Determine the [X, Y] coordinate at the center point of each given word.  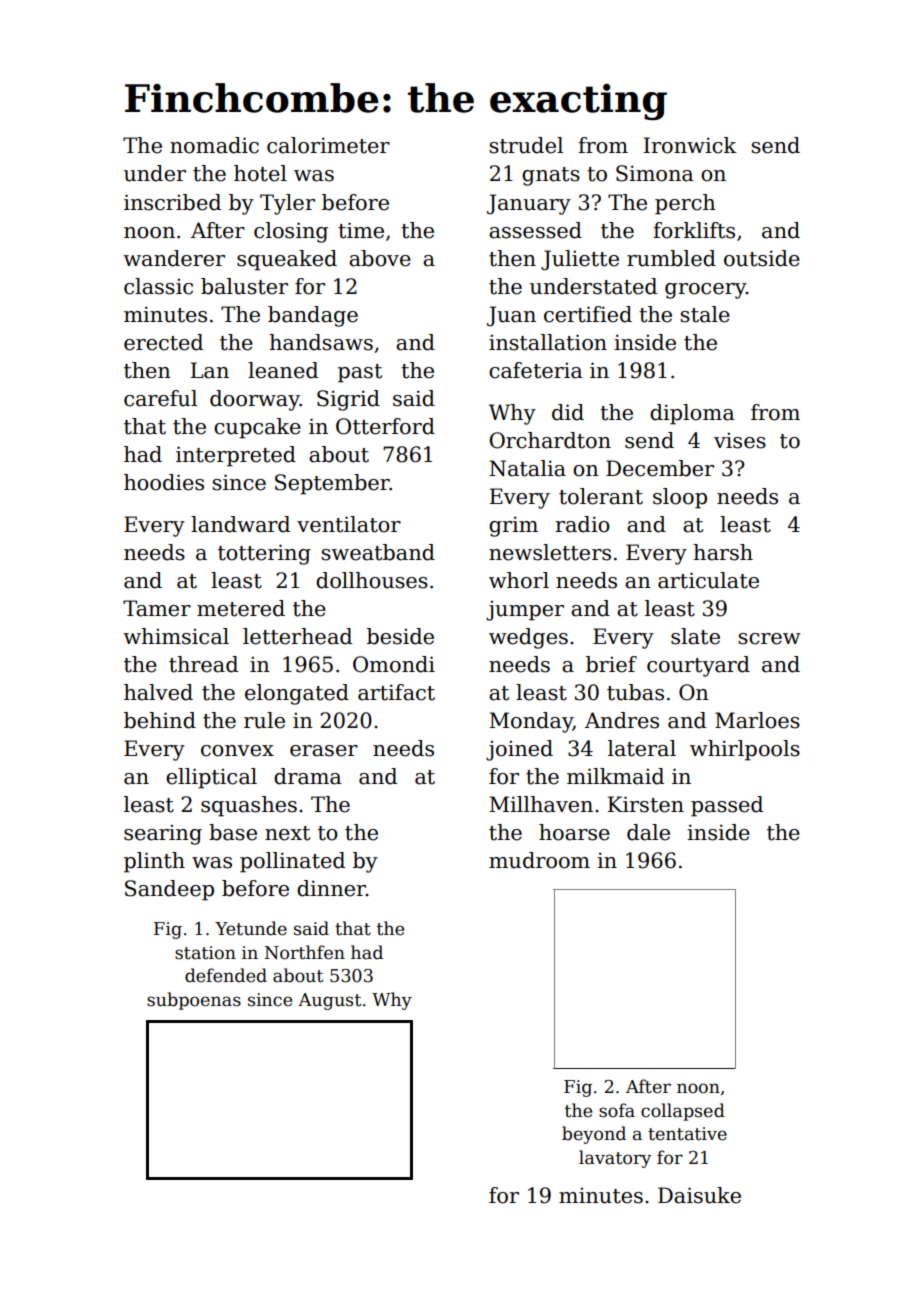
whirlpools [745, 750]
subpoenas [194, 1001]
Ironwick [689, 145]
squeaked [287, 260]
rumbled [671, 258]
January [529, 204]
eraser [324, 751]
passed [727, 806]
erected [163, 342]
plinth [154, 862]
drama [308, 776]
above [380, 258]
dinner [331, 888]
